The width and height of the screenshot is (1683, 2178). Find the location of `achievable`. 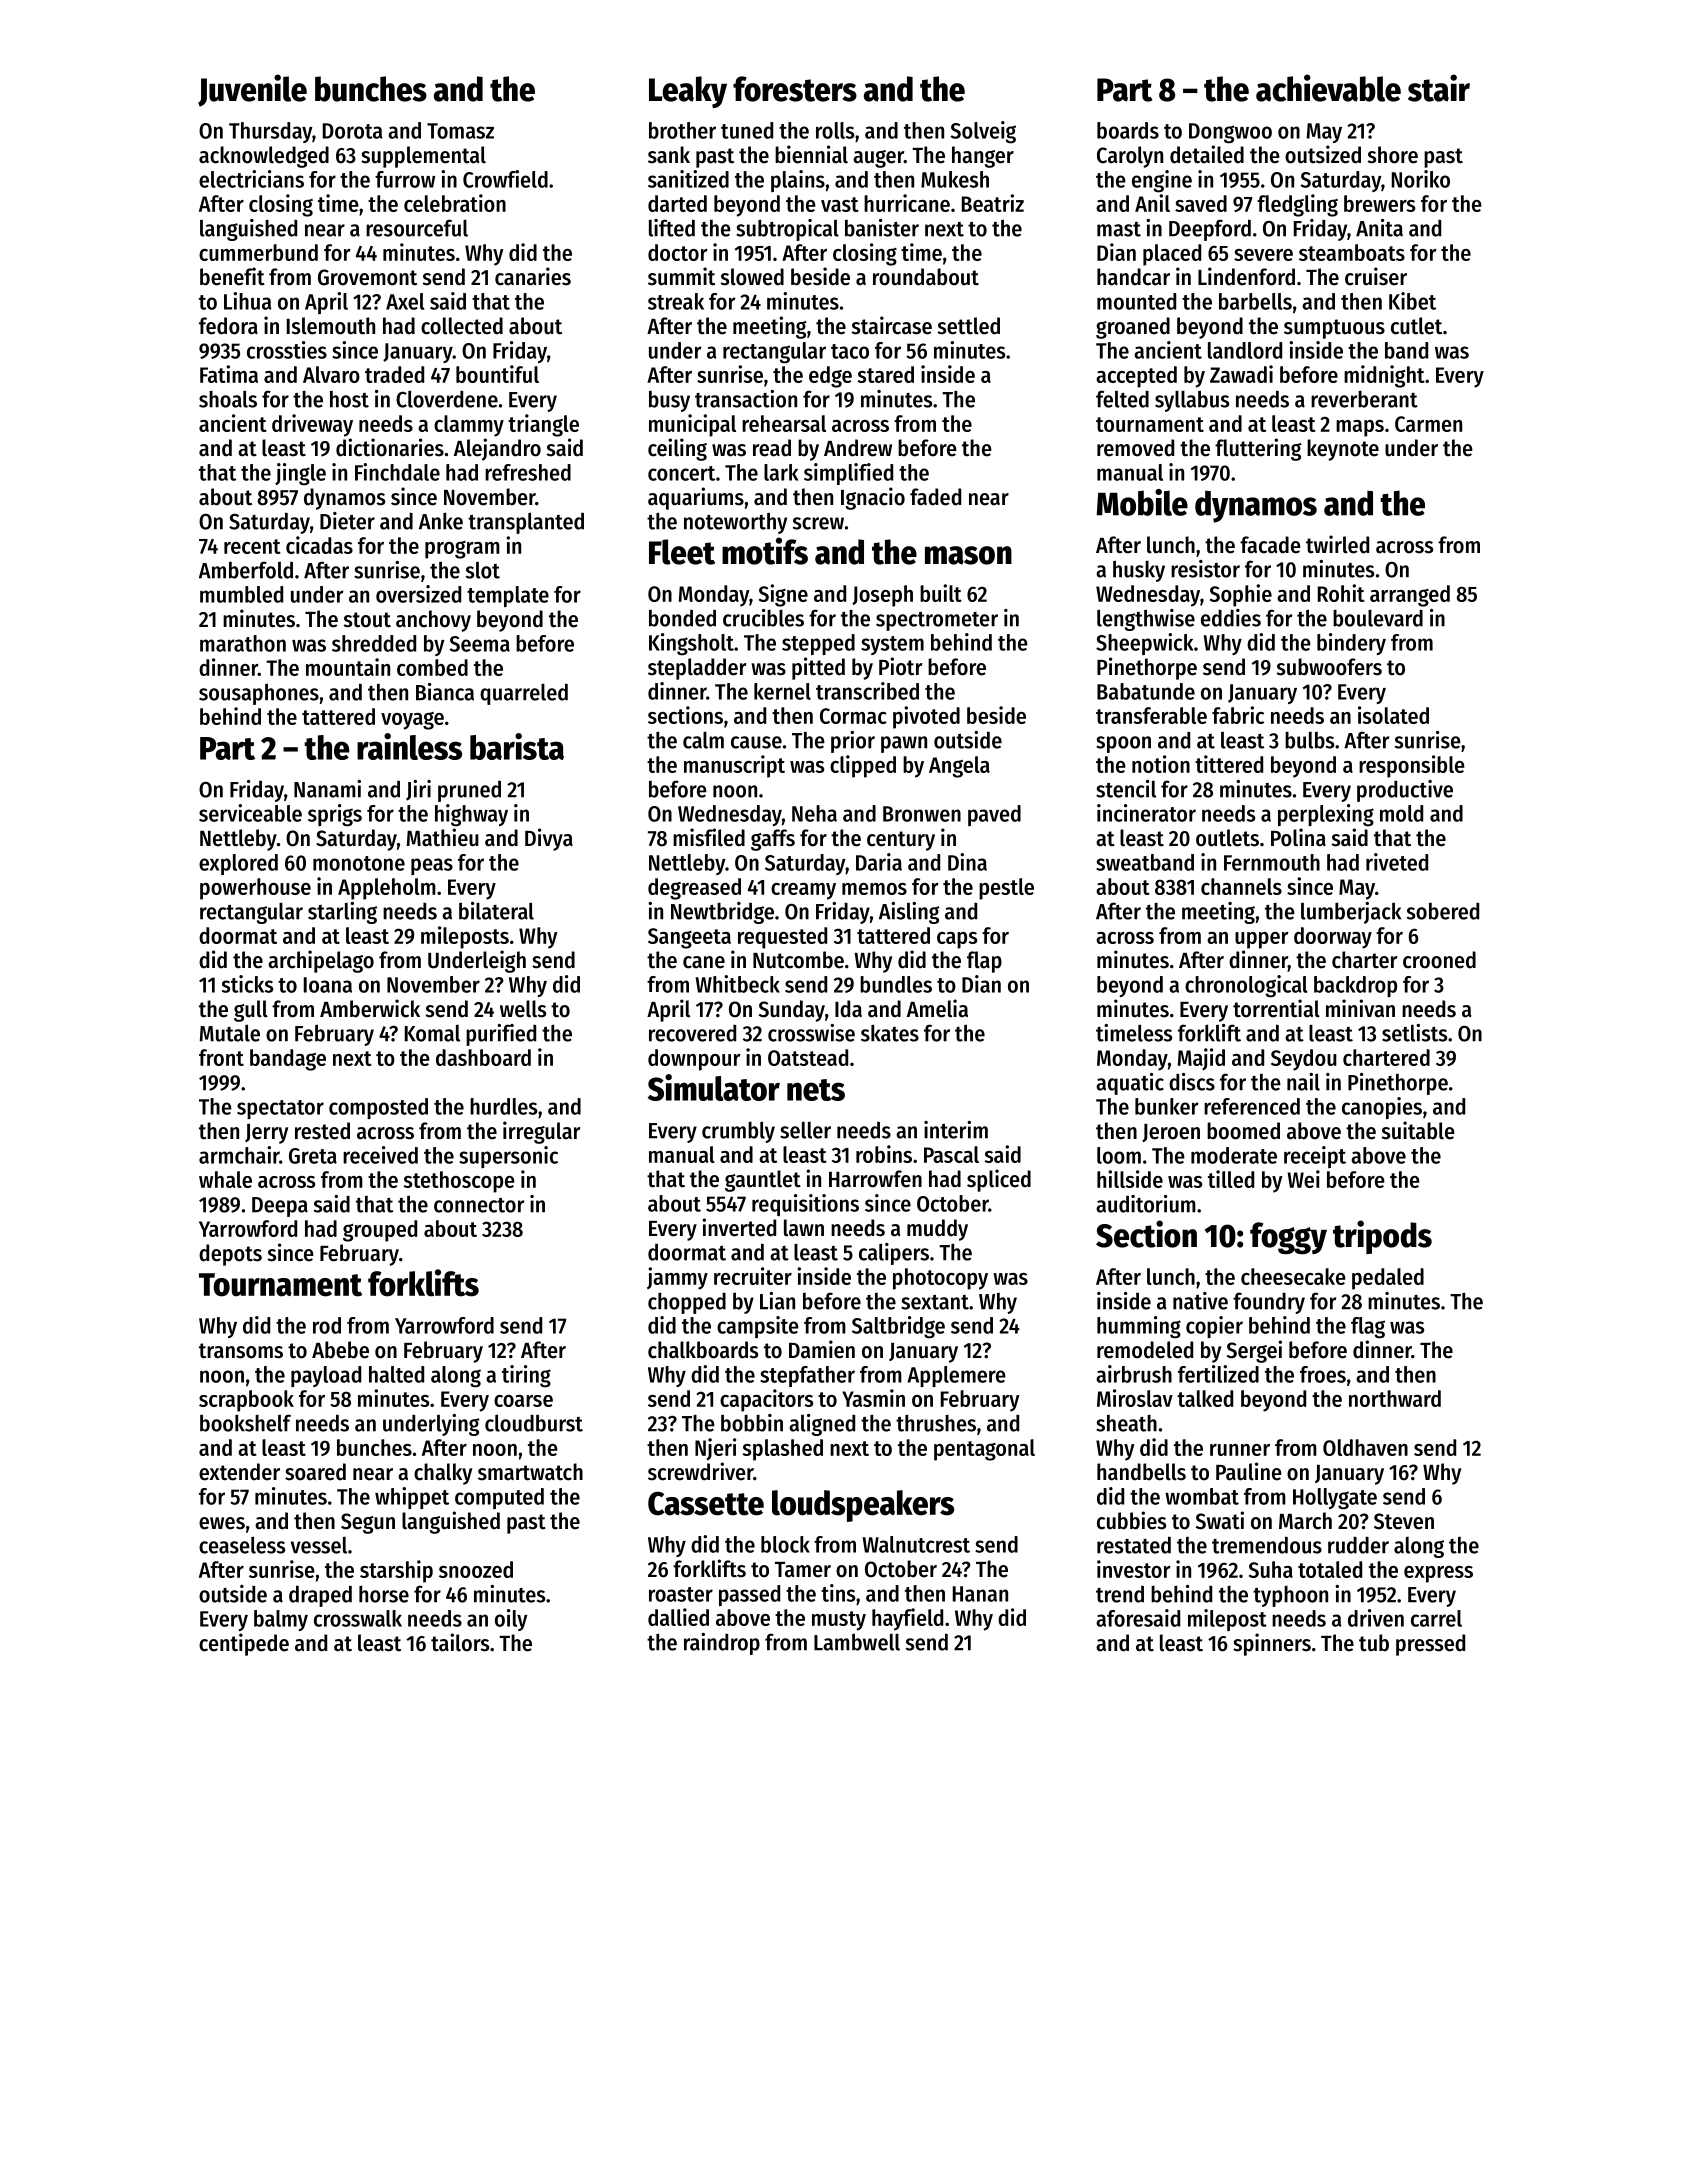

achievable is located at coordinates (1328, 88).
